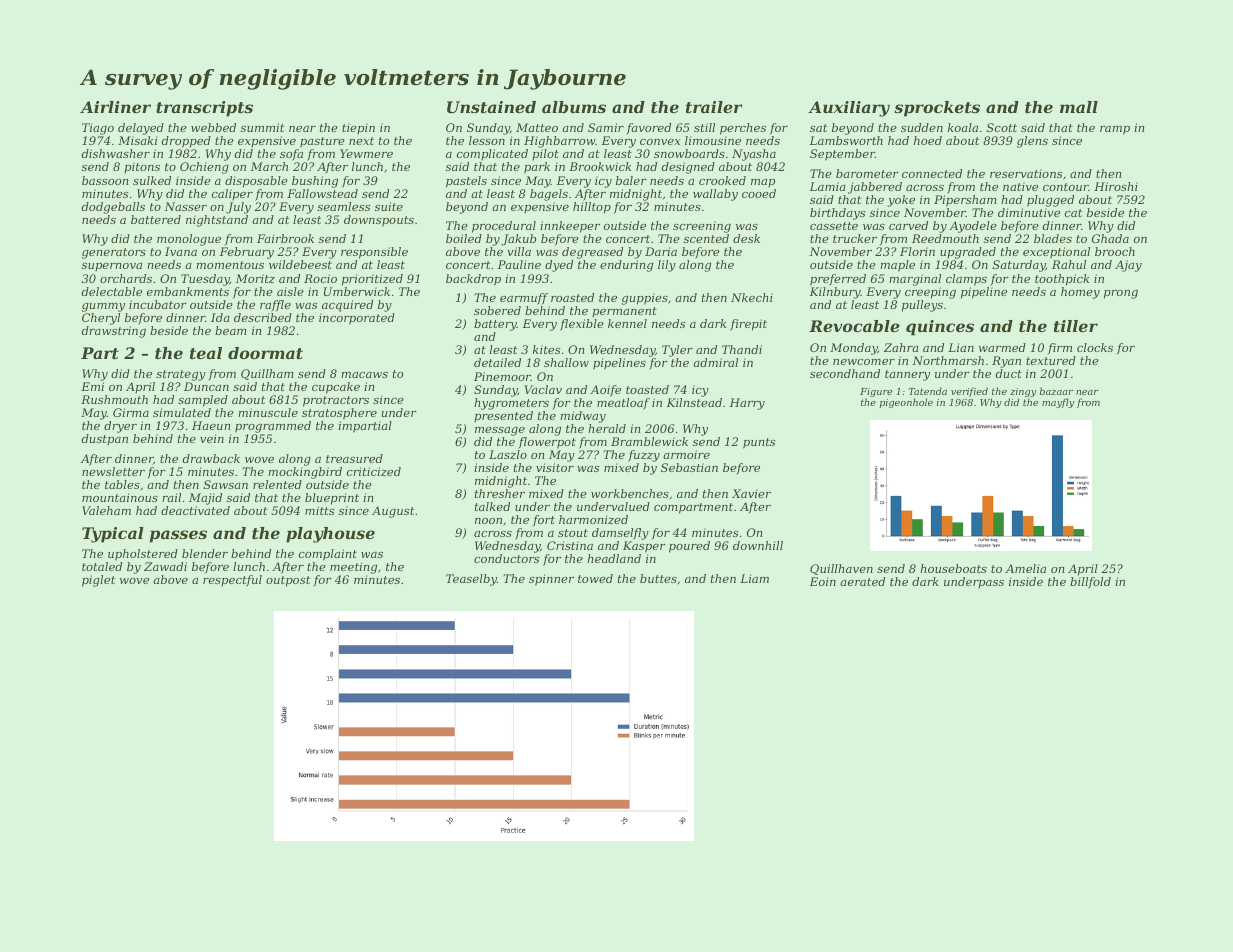 The height and width of the document is (952, 1233). I want to click on Airliner, so click(115, 107).
